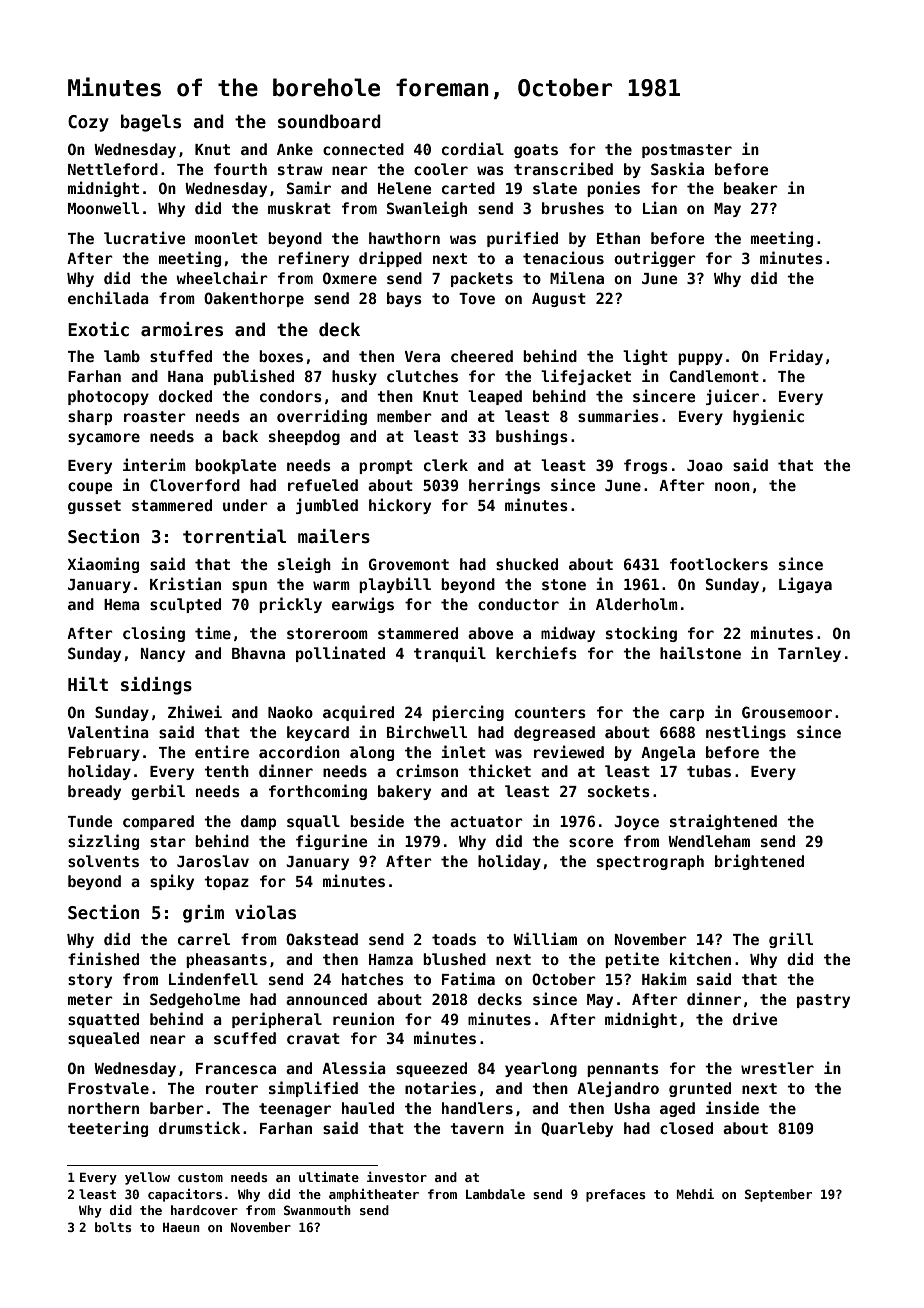 This document has width=924, height=1308. Describe the element at coordinates (322, 417) in the document. I see `overriding` at that location.
